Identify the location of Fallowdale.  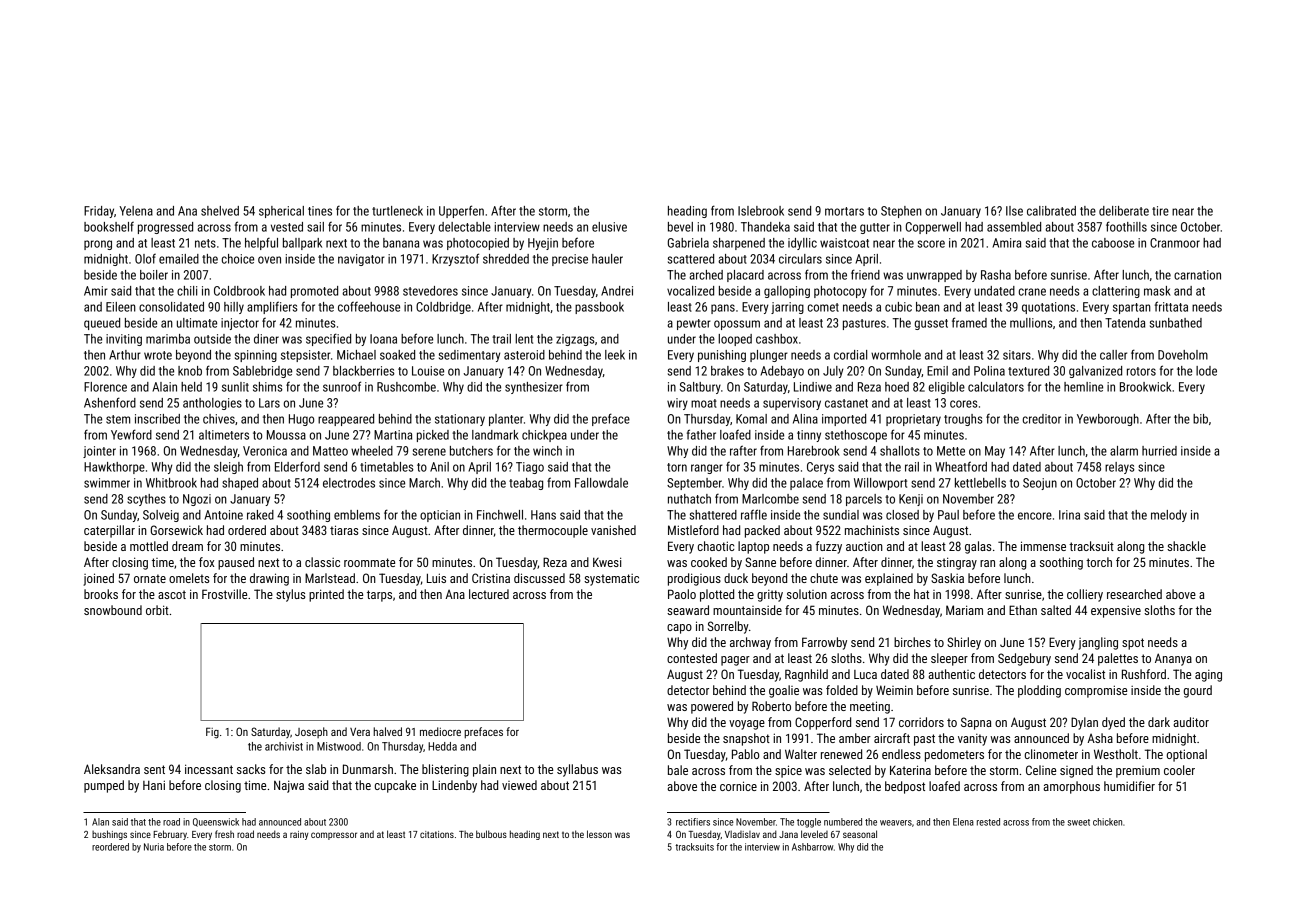
(601, 483).
